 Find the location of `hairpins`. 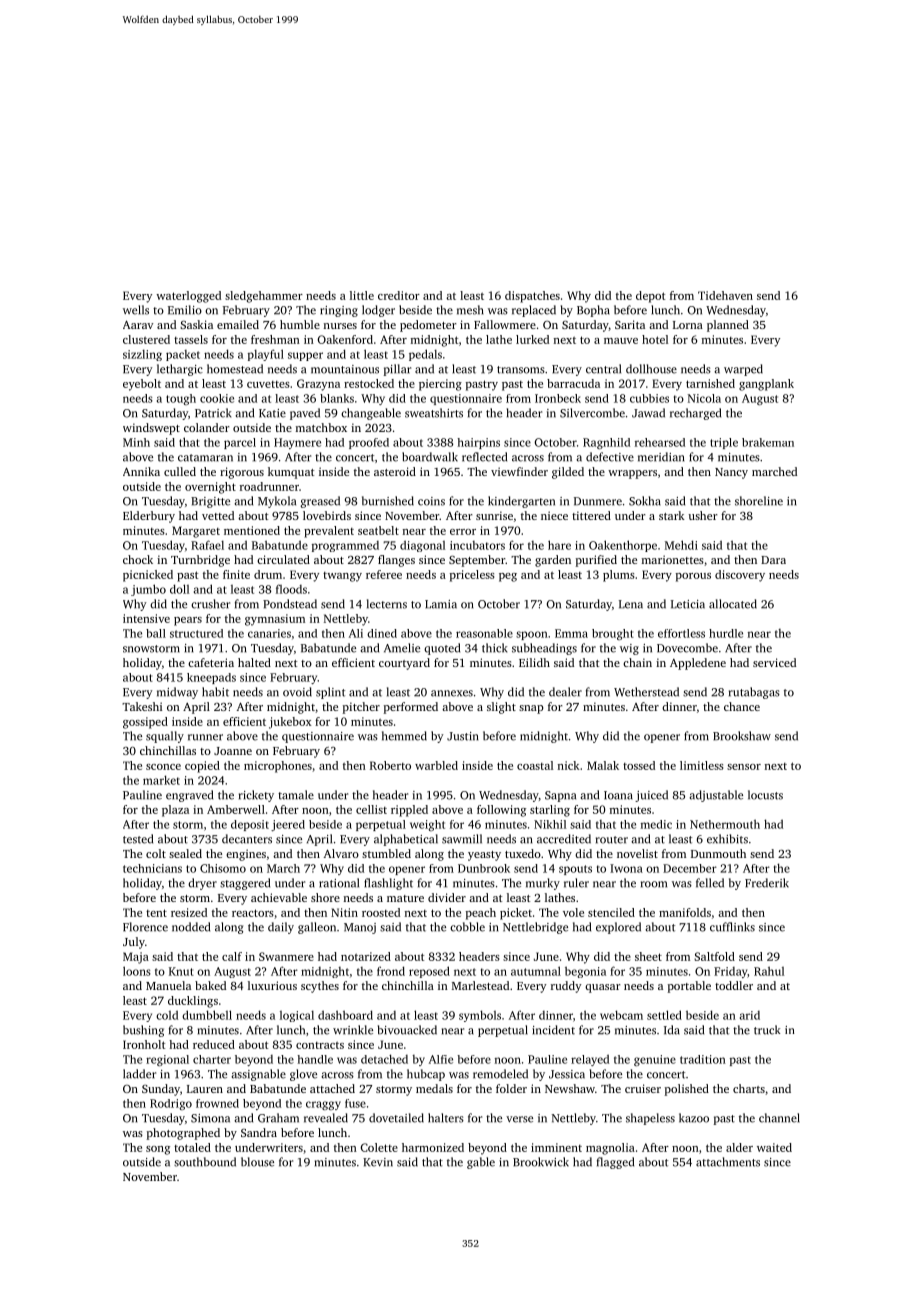

hairpins is located at coordinates (478, 443).
